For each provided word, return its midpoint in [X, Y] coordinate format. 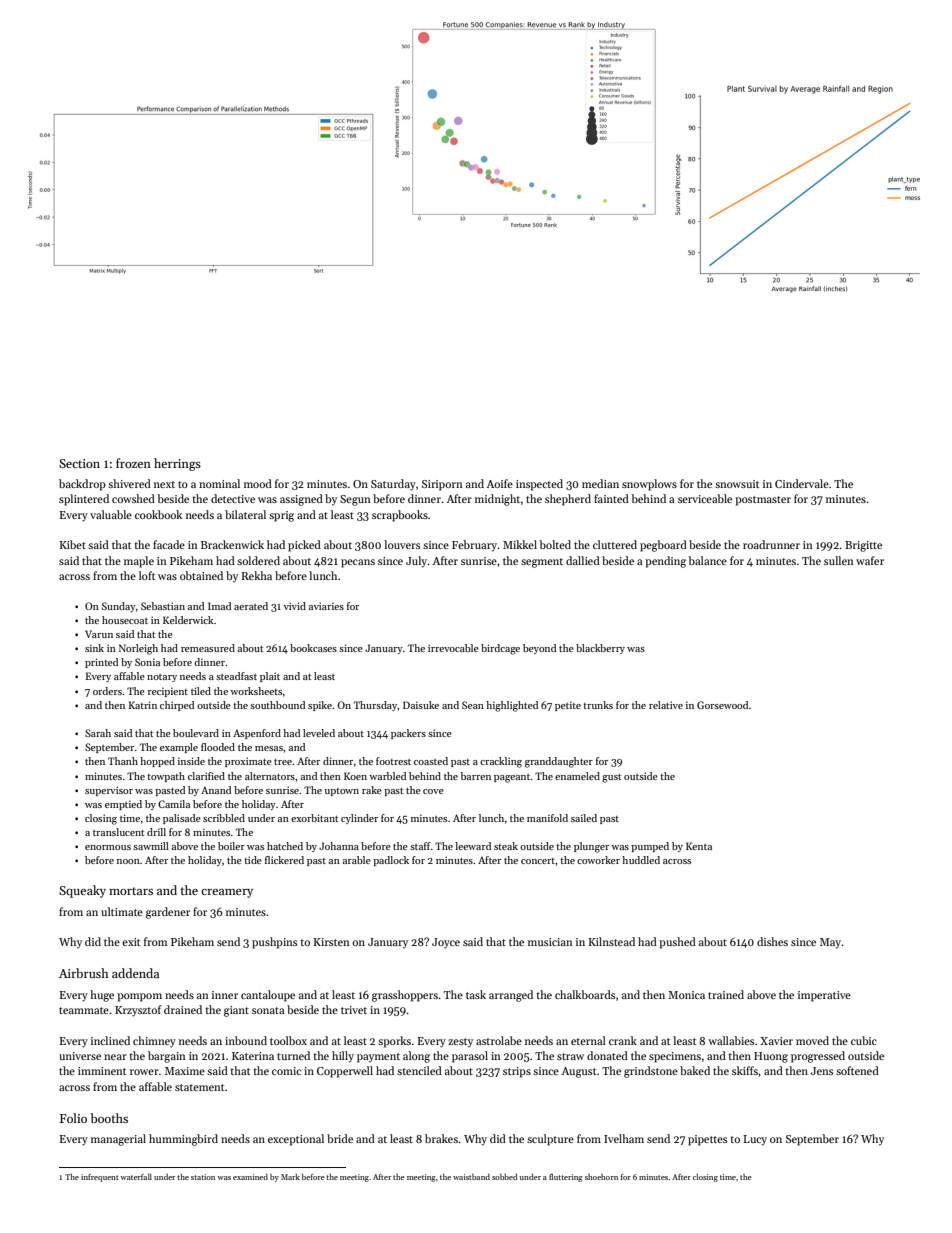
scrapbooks [400, 516]
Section [79, 463]
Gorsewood [722, 705]
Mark [290, 1177]
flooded [218, 747]
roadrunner [771, 544]
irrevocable [453, 648]
